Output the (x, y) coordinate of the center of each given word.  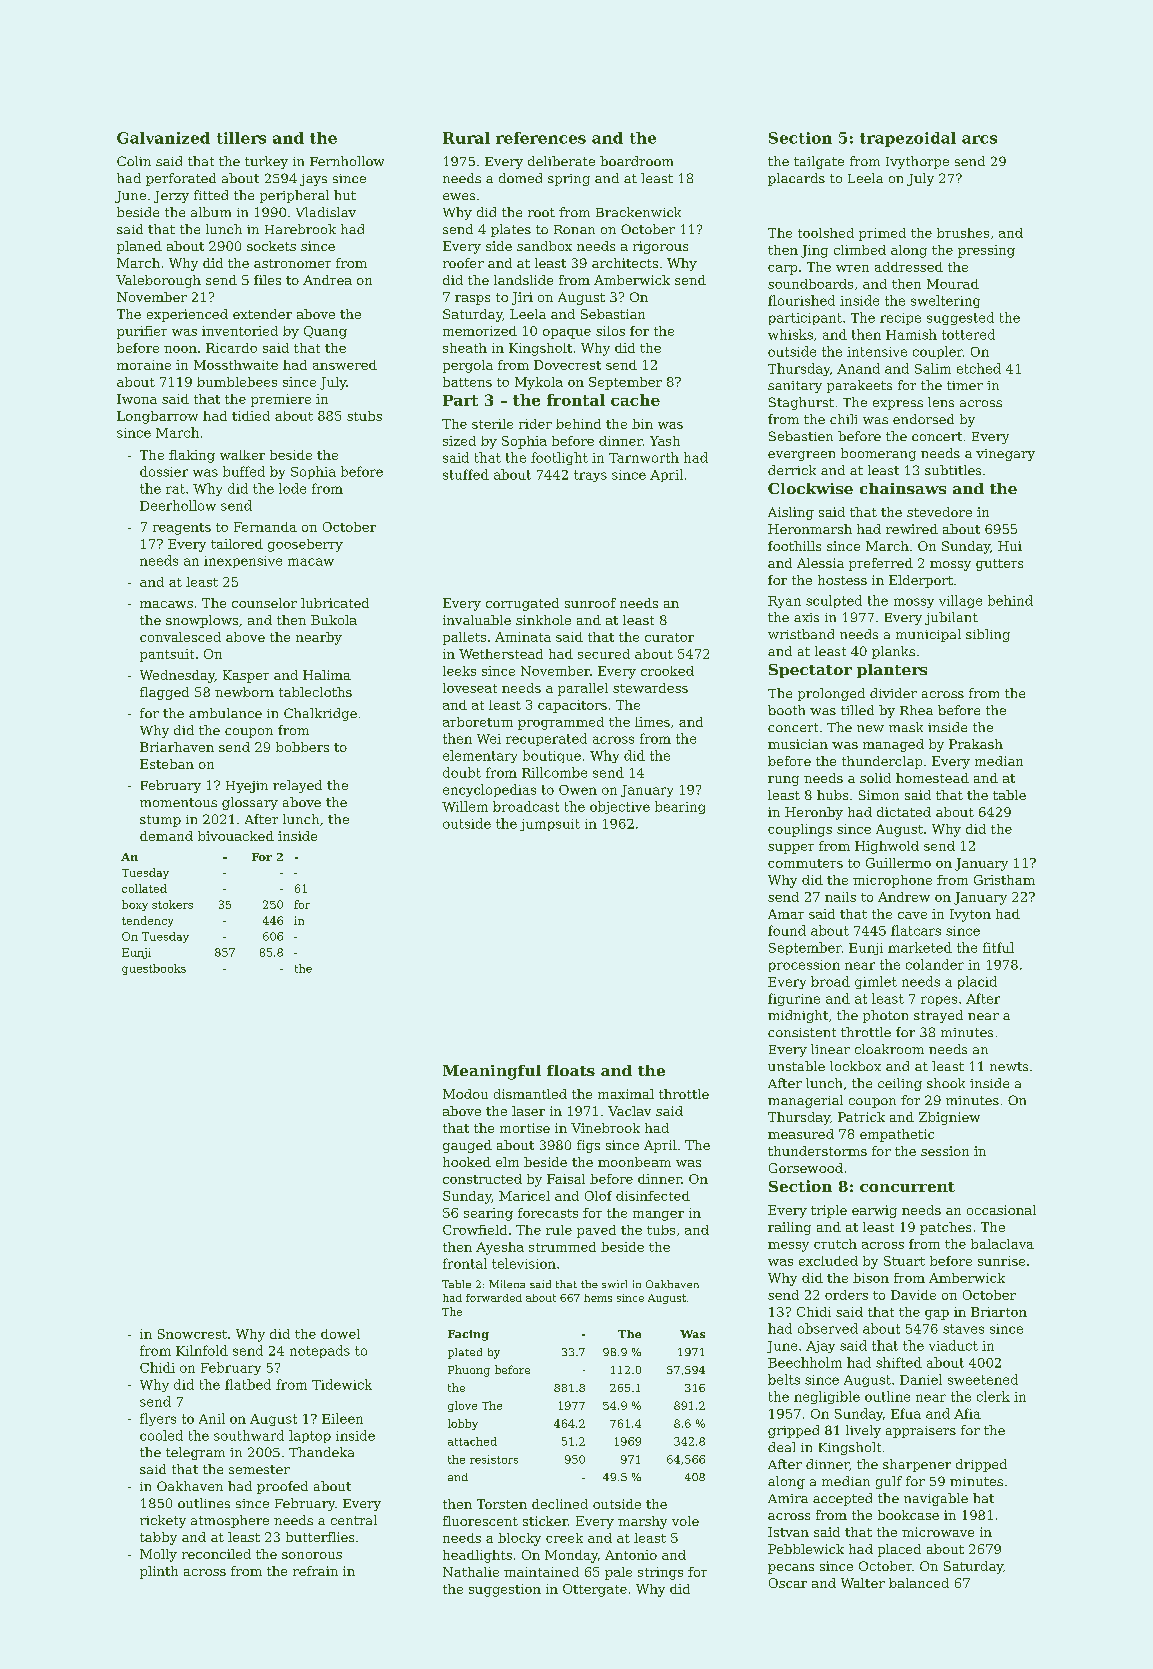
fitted (211, 195)
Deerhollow (178, 505)
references (541, 138)
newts (1009, 1066)
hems (598, 1298)
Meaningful (492, 1072)
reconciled (216, 1554)
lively (863, 1431)
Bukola (334, 620)
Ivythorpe (917, 162)
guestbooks (154, 969)
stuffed (466, 474)
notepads (320, 1351)
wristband (801, 634)
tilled (857, 710)
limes (652, 722)
